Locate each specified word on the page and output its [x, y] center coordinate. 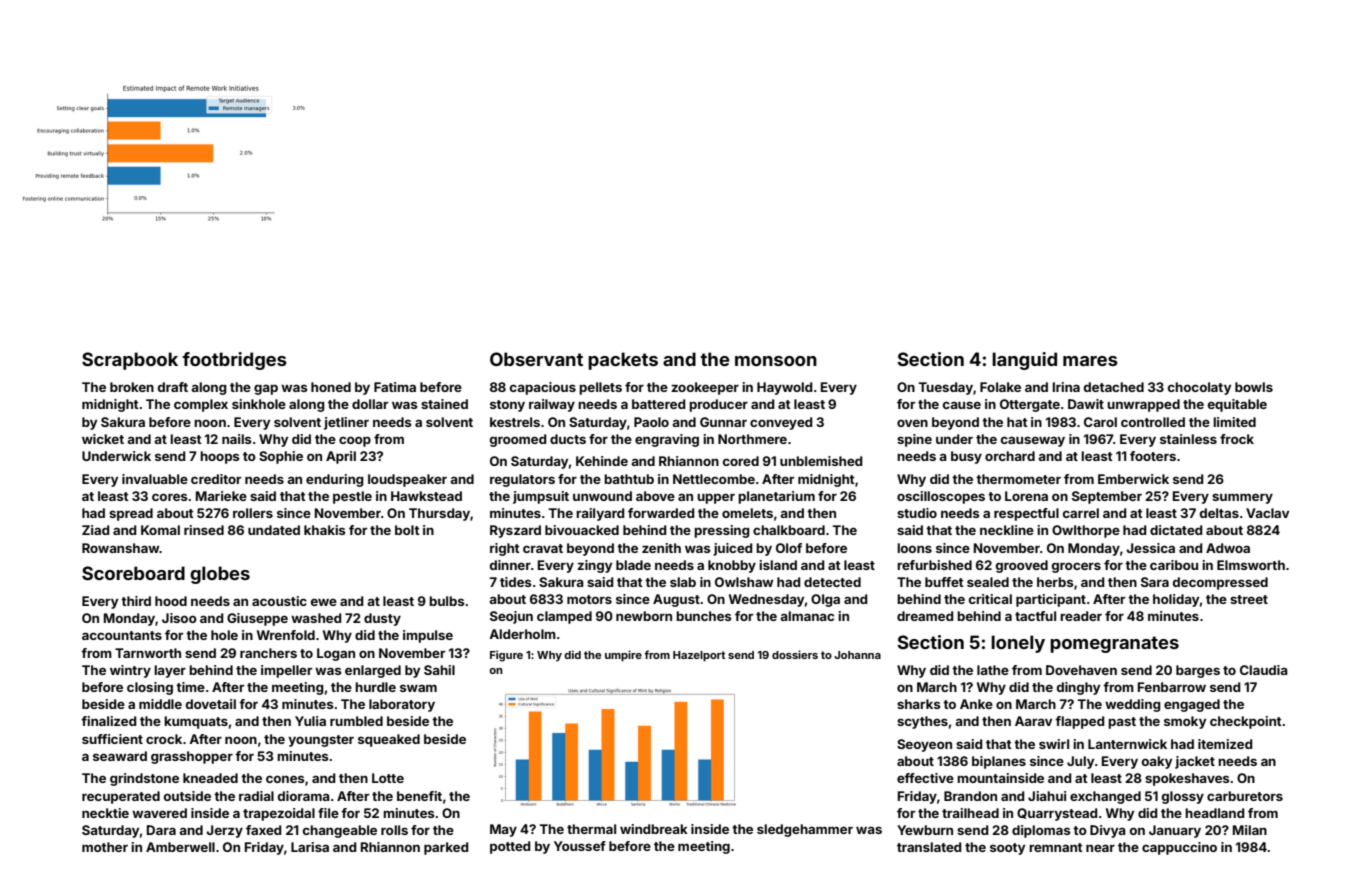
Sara [1155, 582]
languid [1024, 361]
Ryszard [515, 531]
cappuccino [1179, 848]
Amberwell [180, 847]
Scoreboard [133, 573]
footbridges [234, 361]
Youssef [580, 846]
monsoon [776, 361]
